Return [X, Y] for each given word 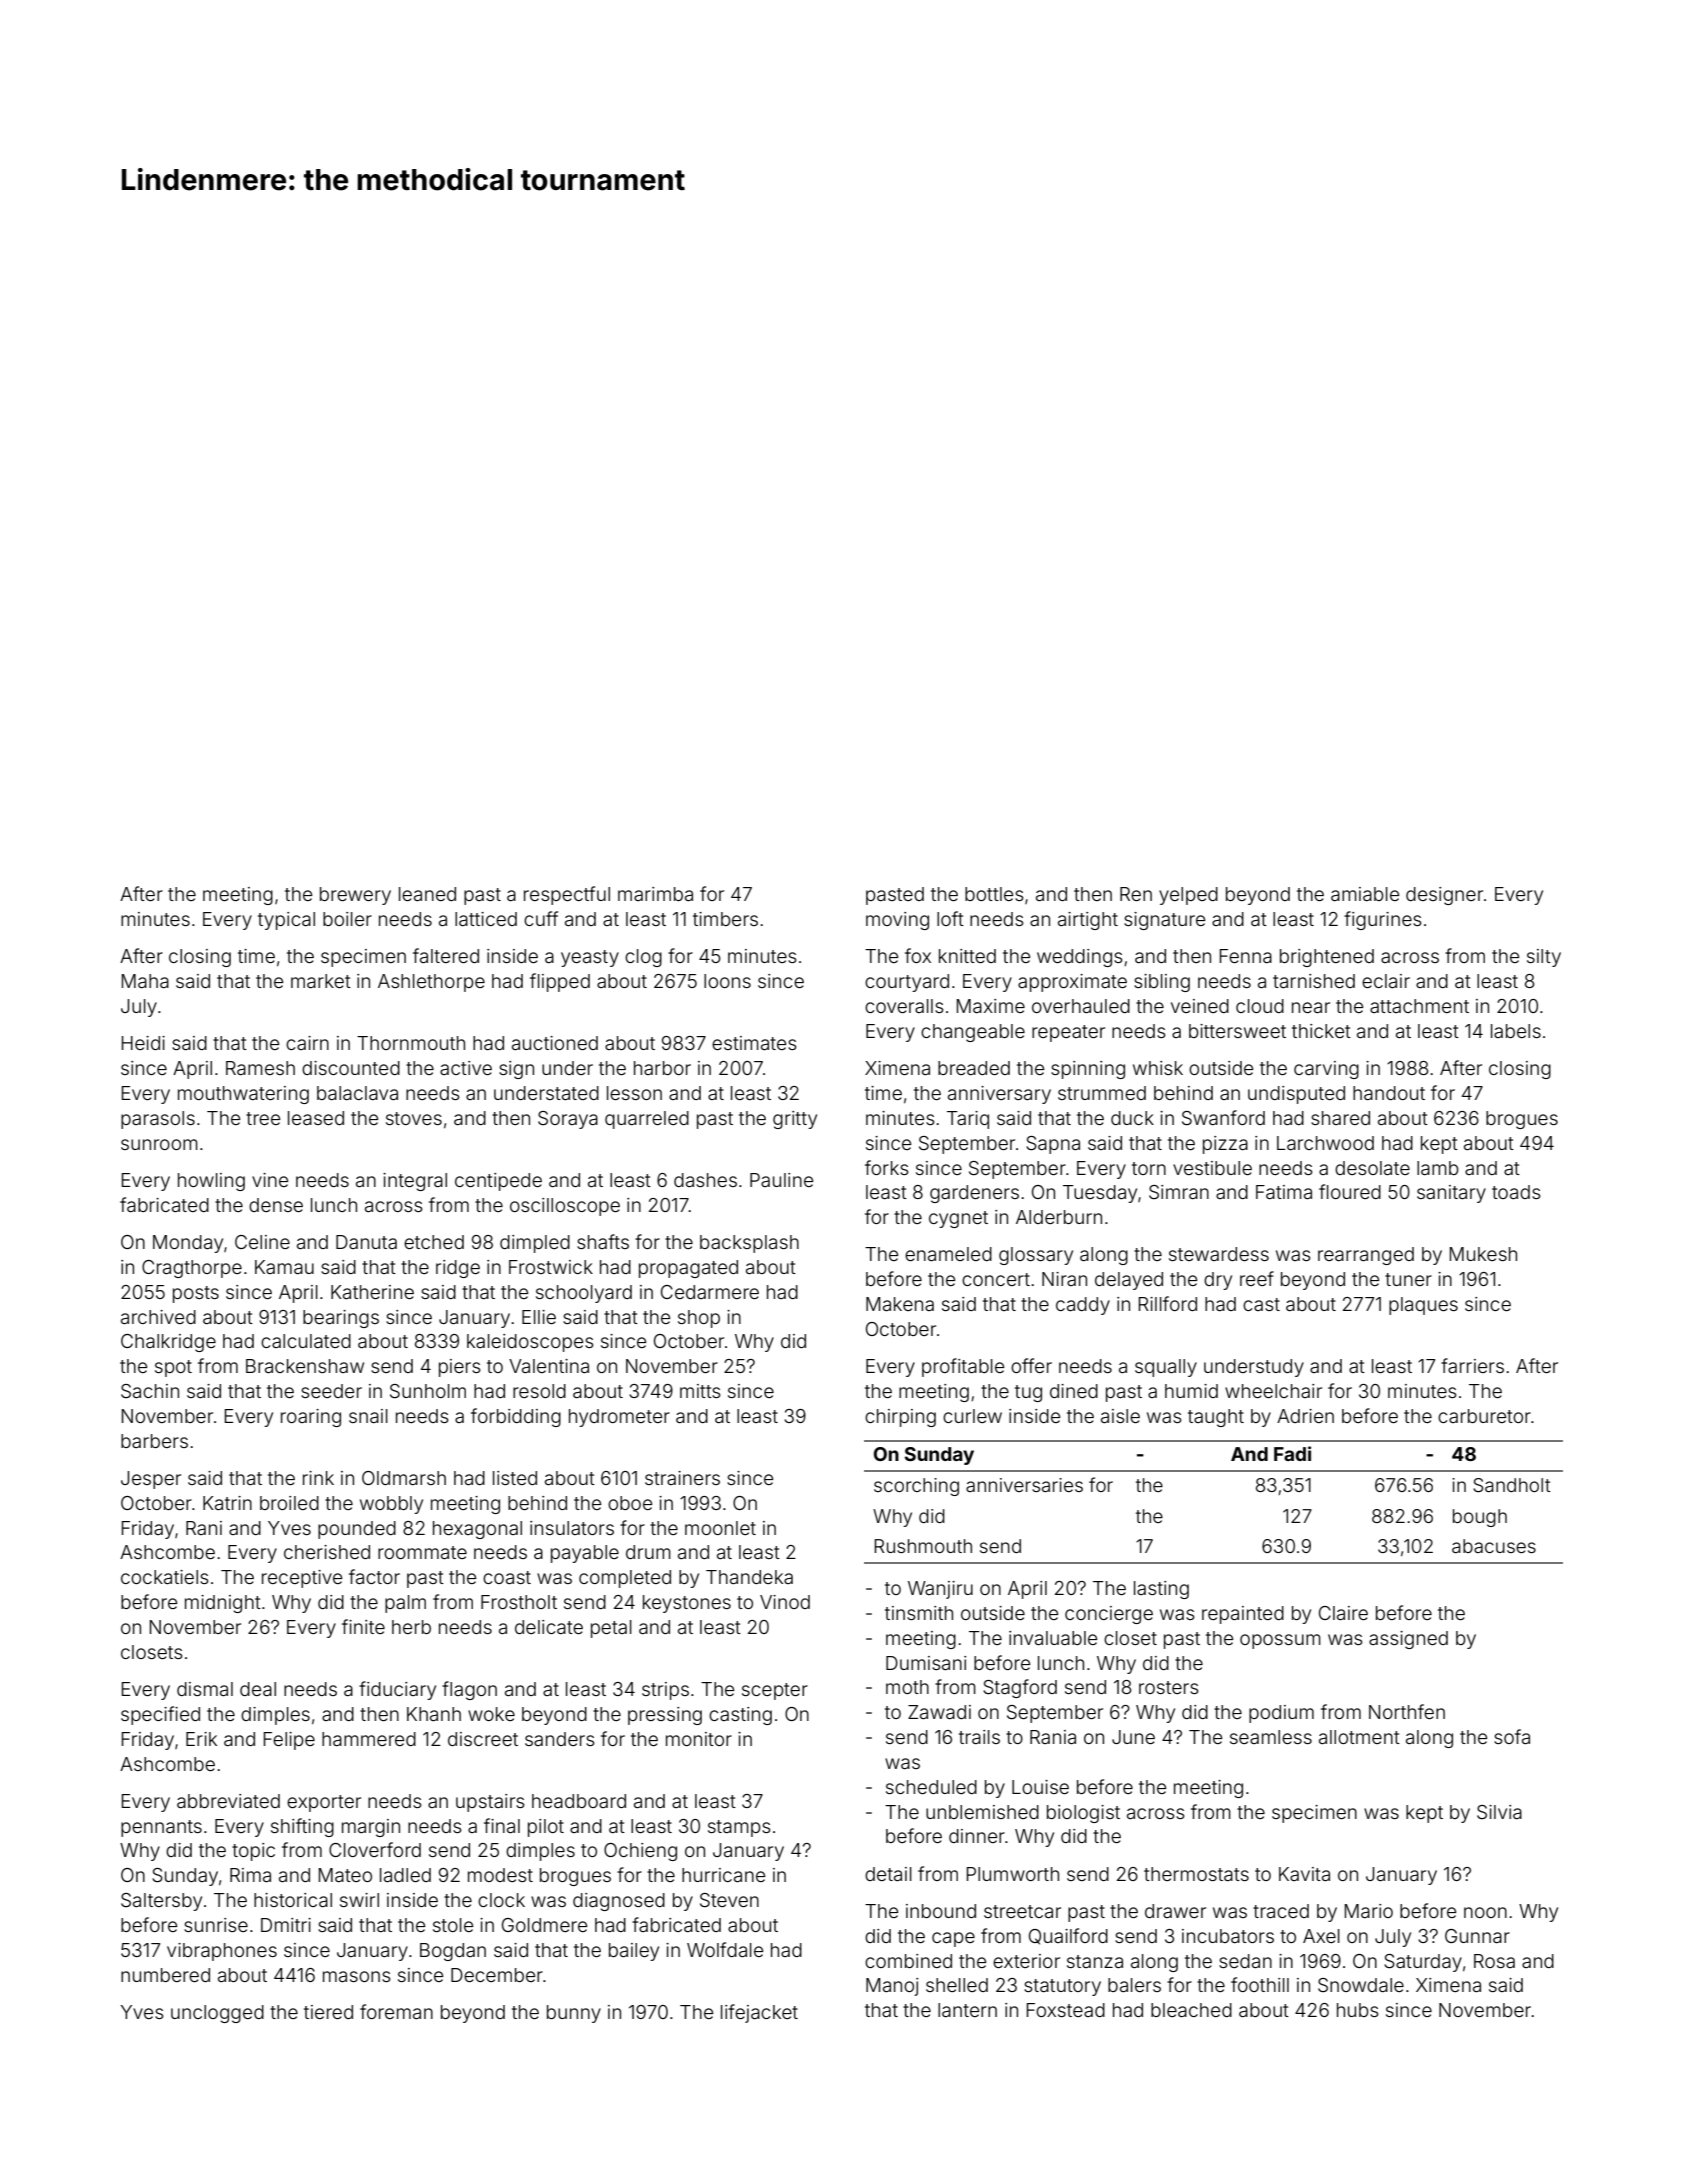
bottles [994, 894]
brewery [355, 896]
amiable [1365, 894]
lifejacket [759, 2013]
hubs [1358, 2010]
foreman [396, 2011]
